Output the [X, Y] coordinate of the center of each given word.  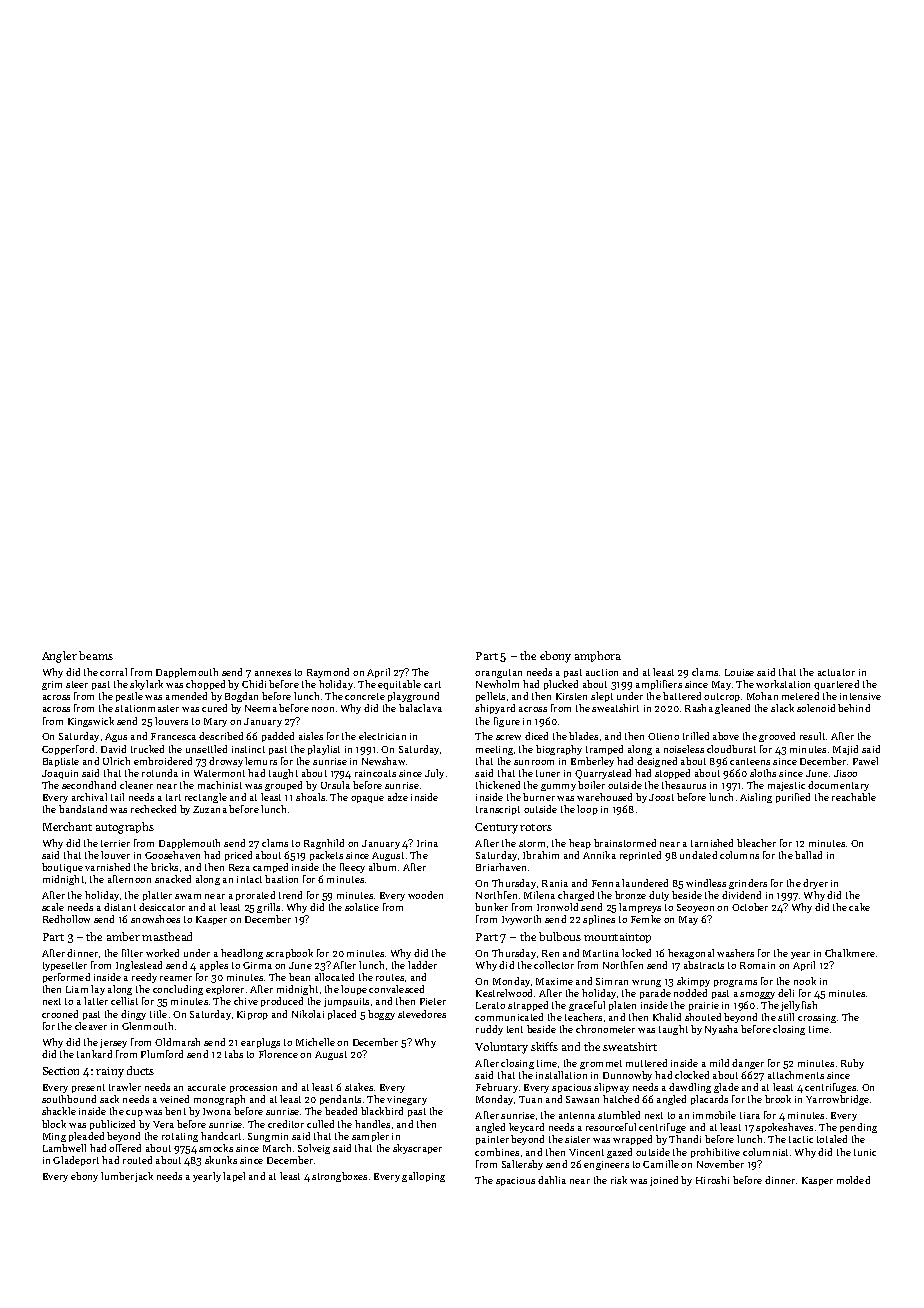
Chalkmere [850, 953]
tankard [94, 1054]
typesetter [65, 966]
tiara [750, 1115]
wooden [425, 895]
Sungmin [268, 1137]
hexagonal [691, 954]
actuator [836, 672]
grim [52, 685]
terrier [115, 843]
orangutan [498, 673]
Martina [601, 953]
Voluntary [501, 1048]
